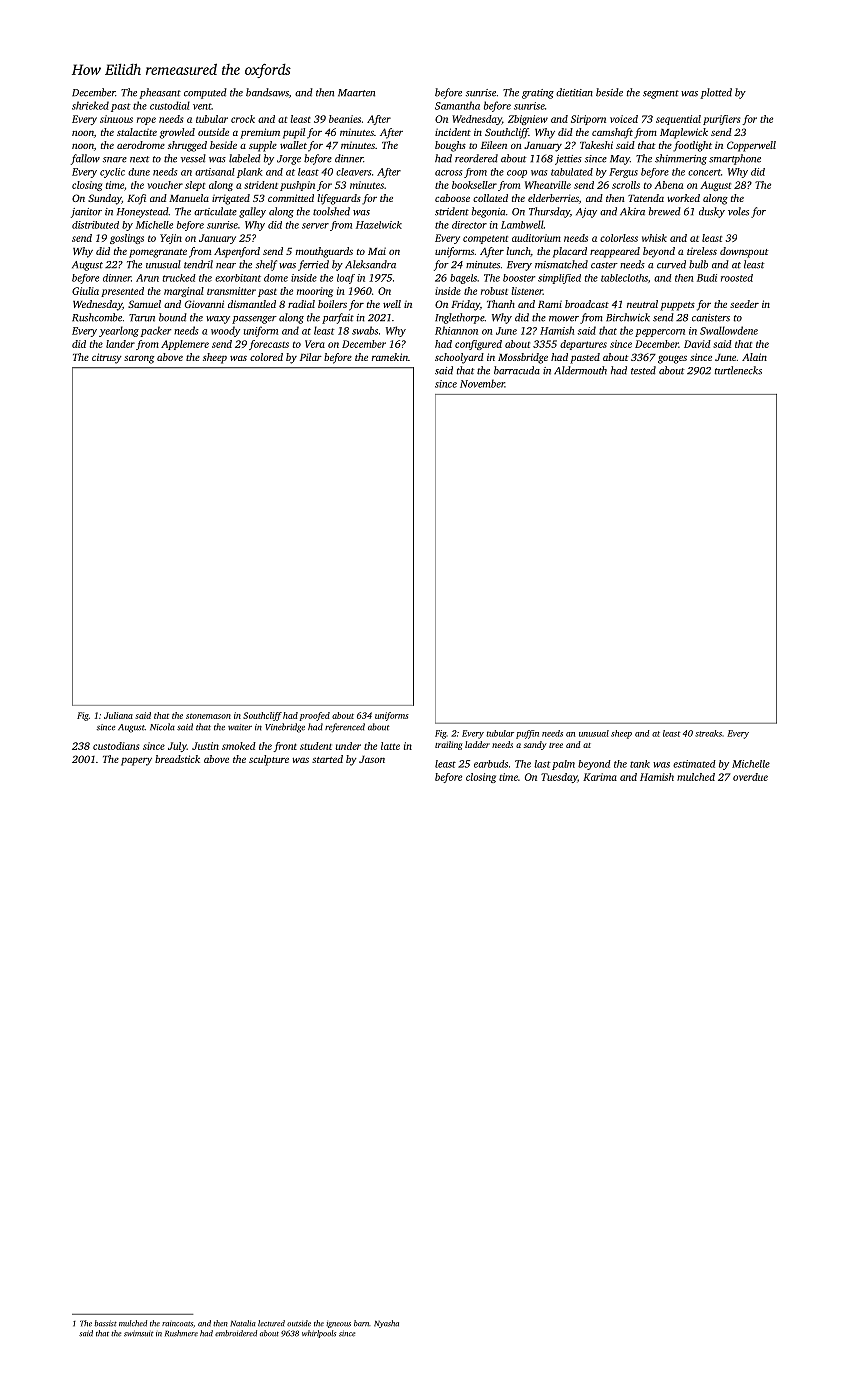 The image size is (849, 1400). Describe the element at coordinates (315, 716) in the screenshot. I see `proofed` at that location.
